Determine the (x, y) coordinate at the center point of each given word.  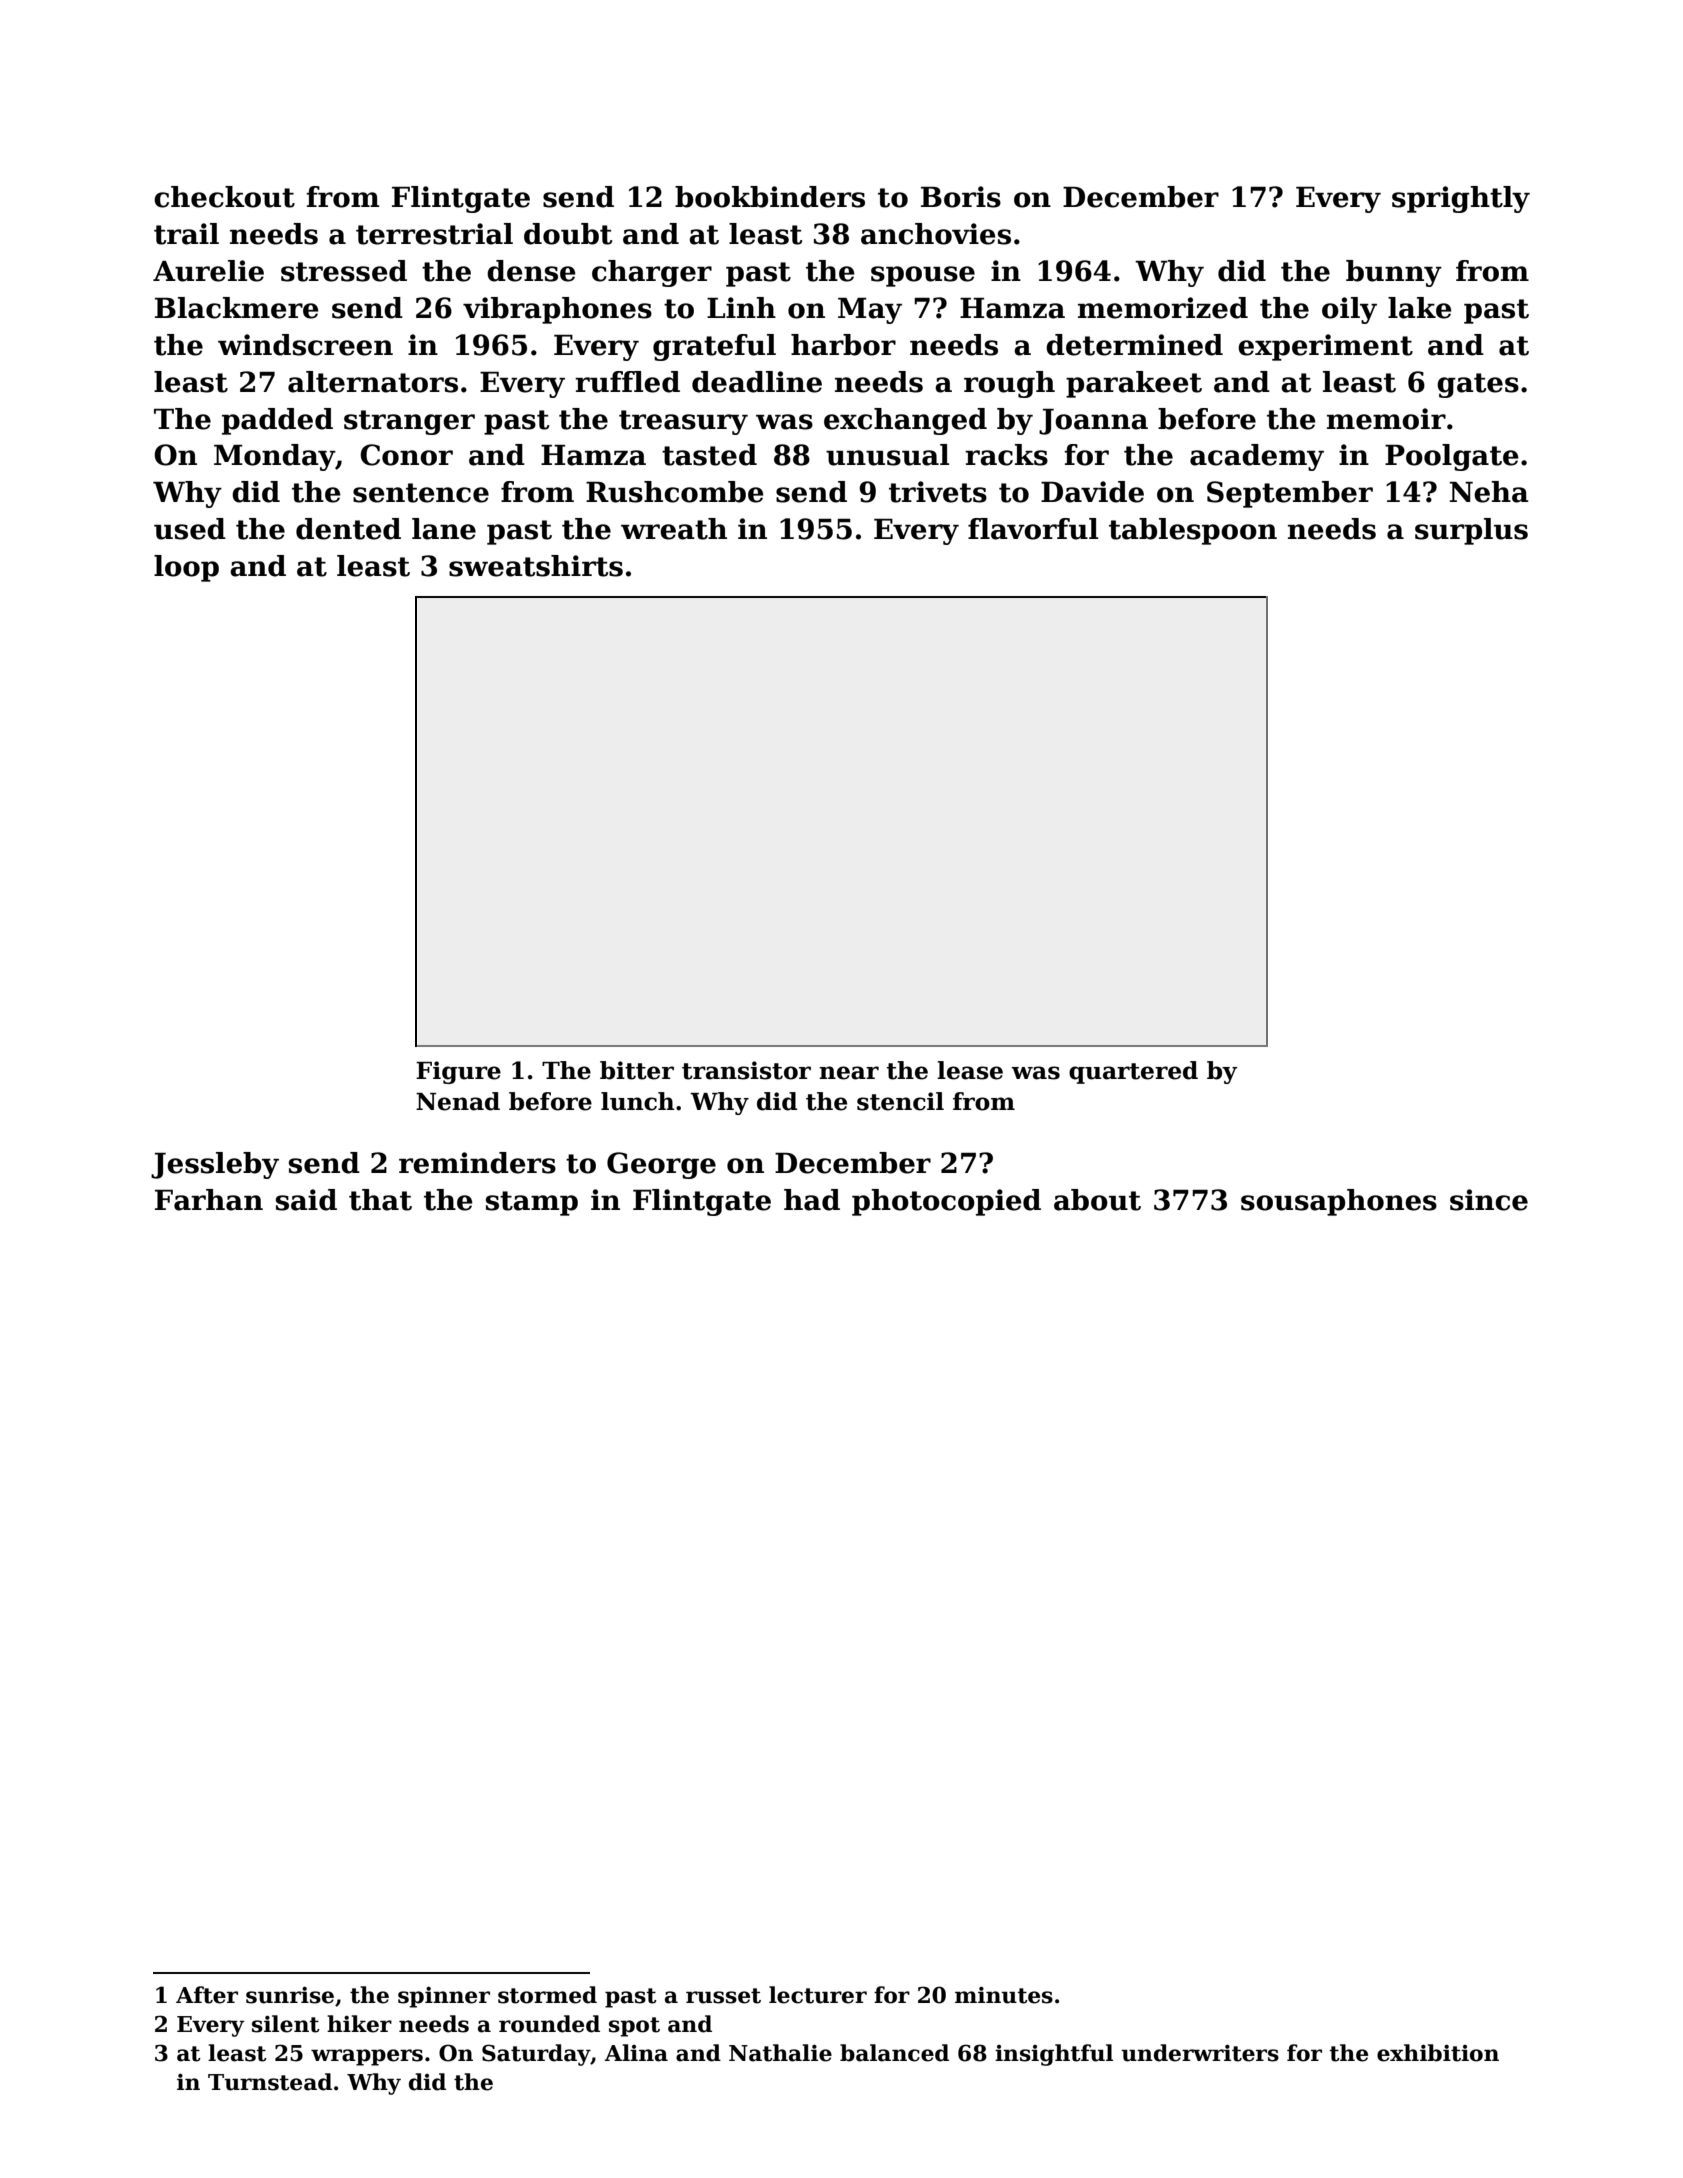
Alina (636, 2053)
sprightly (1461, 199)
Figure (458, 1072)
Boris (961, 197)
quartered (1133, 1072)
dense (531, 271)
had (812, 1200)
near (849, 1073)
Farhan (209, 1200)
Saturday (536, 2055)
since (1489, 1200)
